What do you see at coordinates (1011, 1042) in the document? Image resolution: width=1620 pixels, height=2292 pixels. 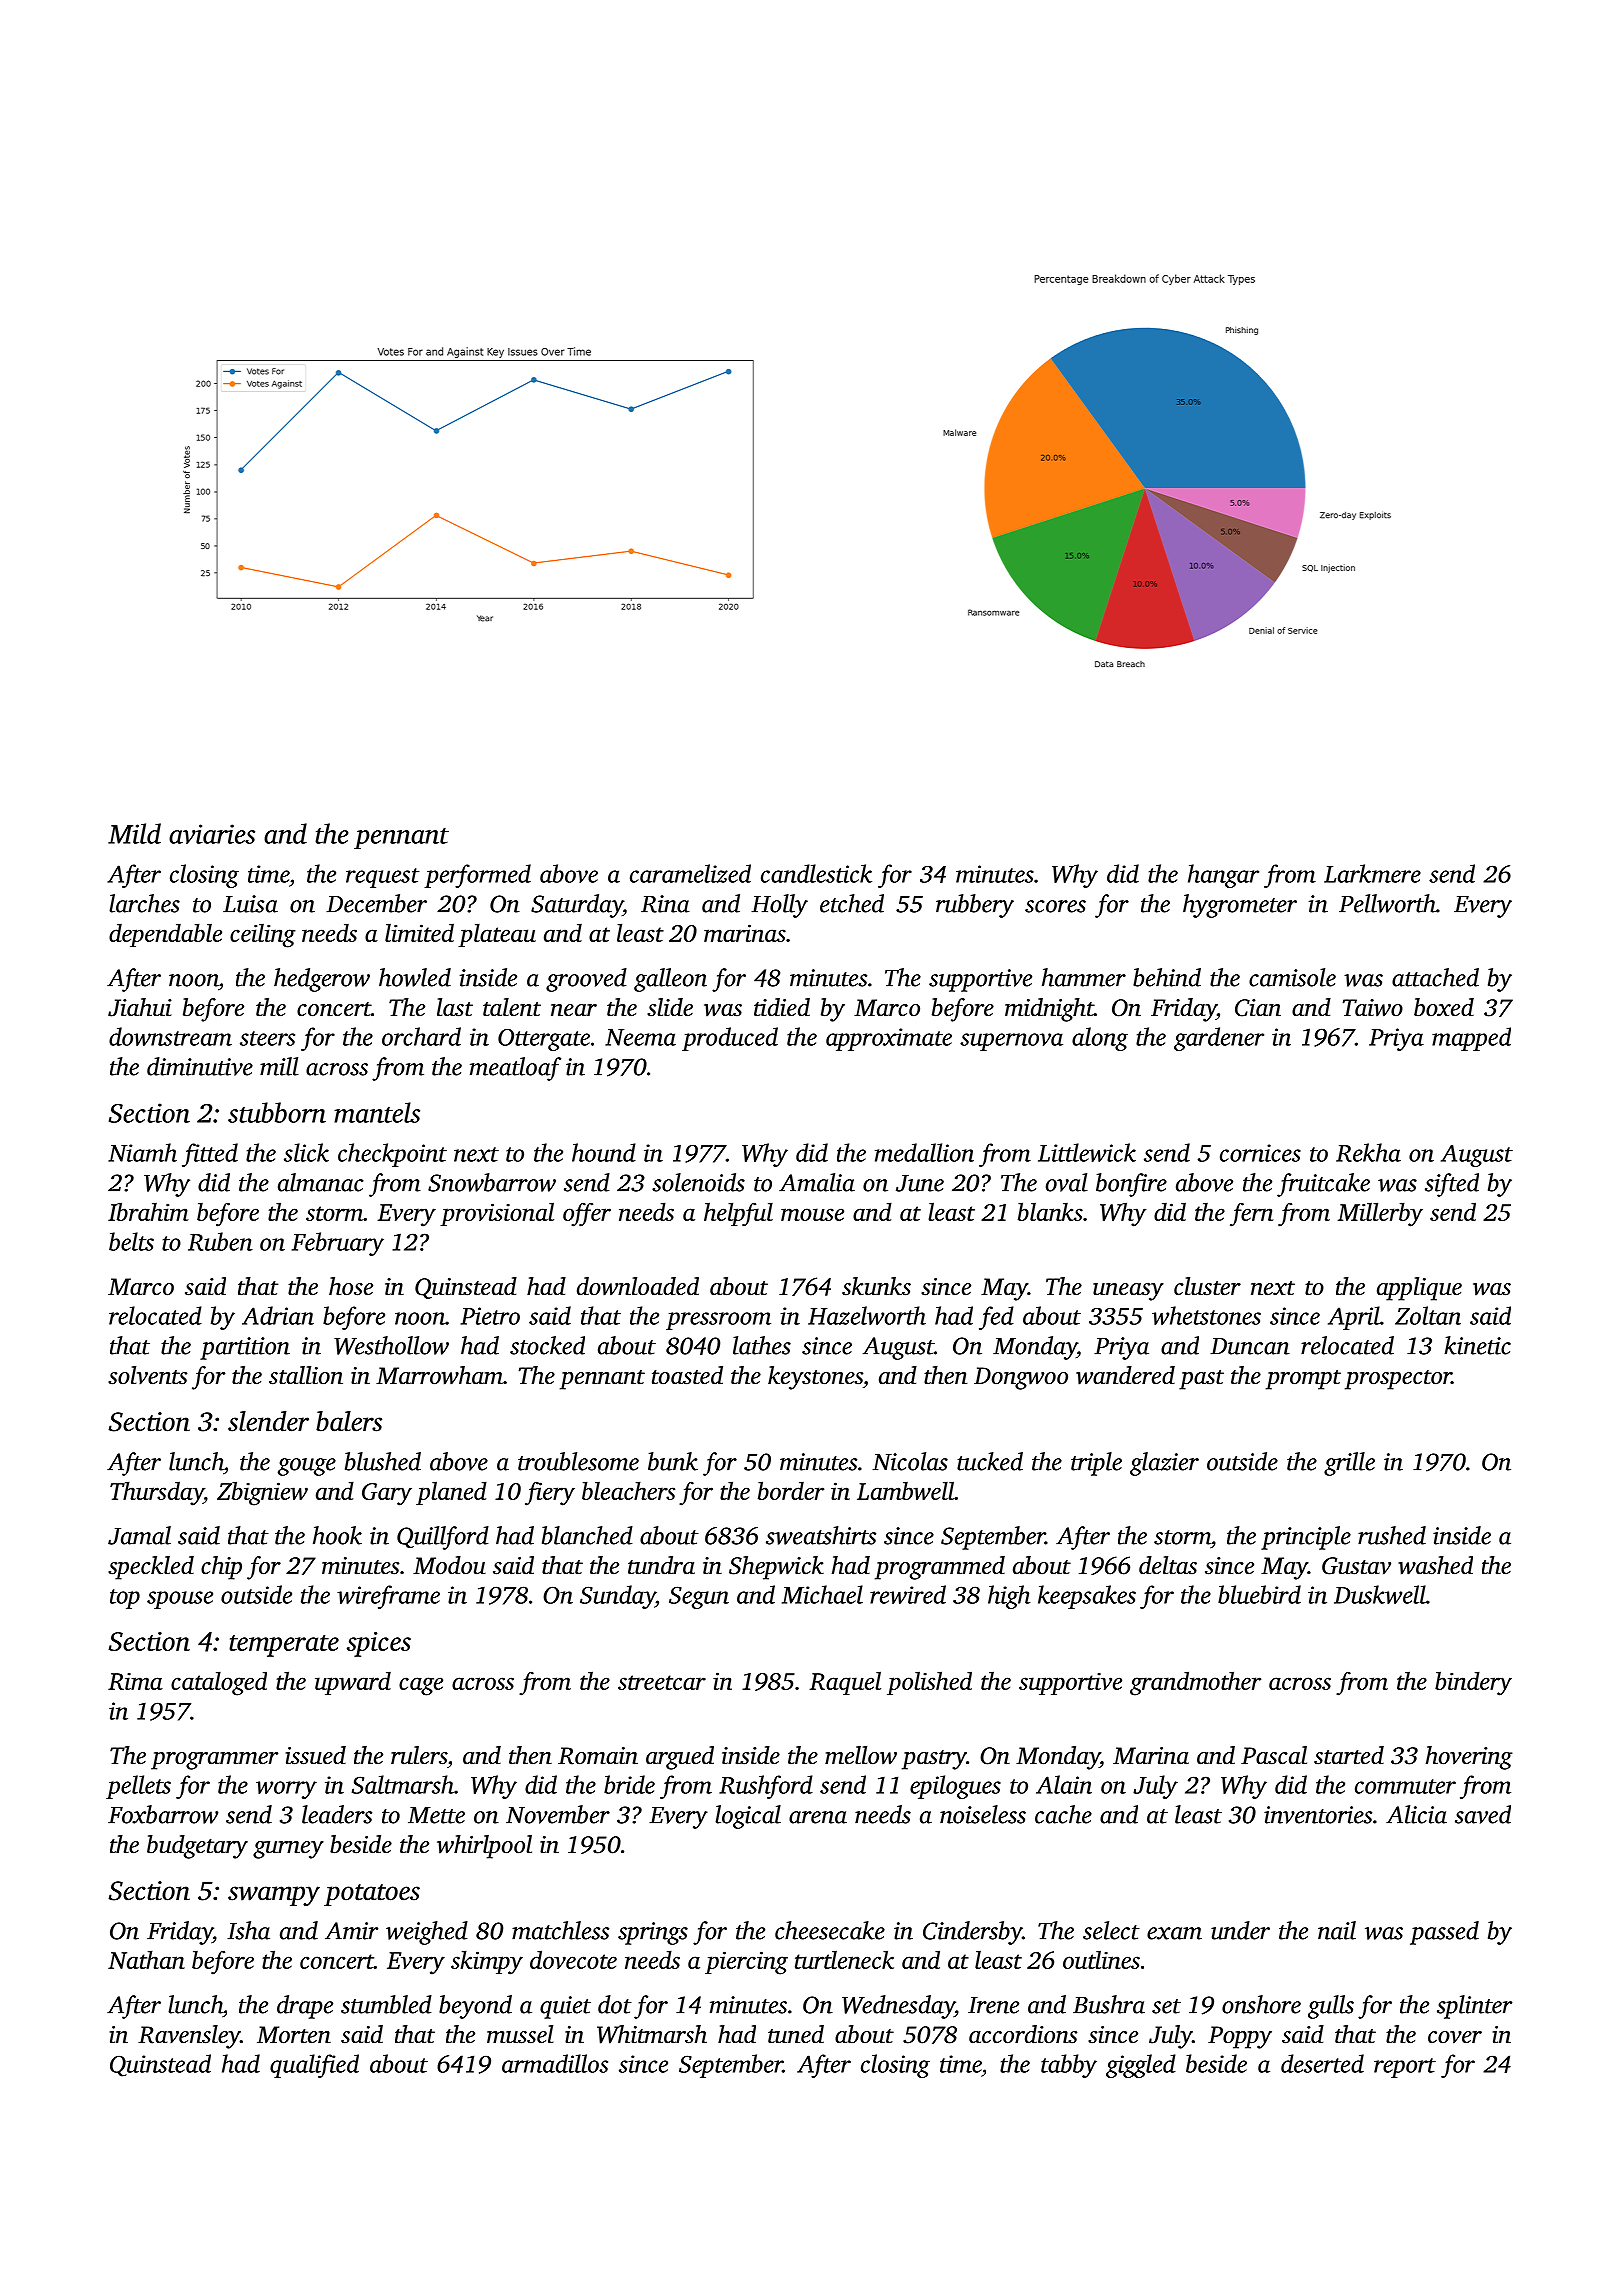 I see `supernova` at bounding box center [1011, 1042].
